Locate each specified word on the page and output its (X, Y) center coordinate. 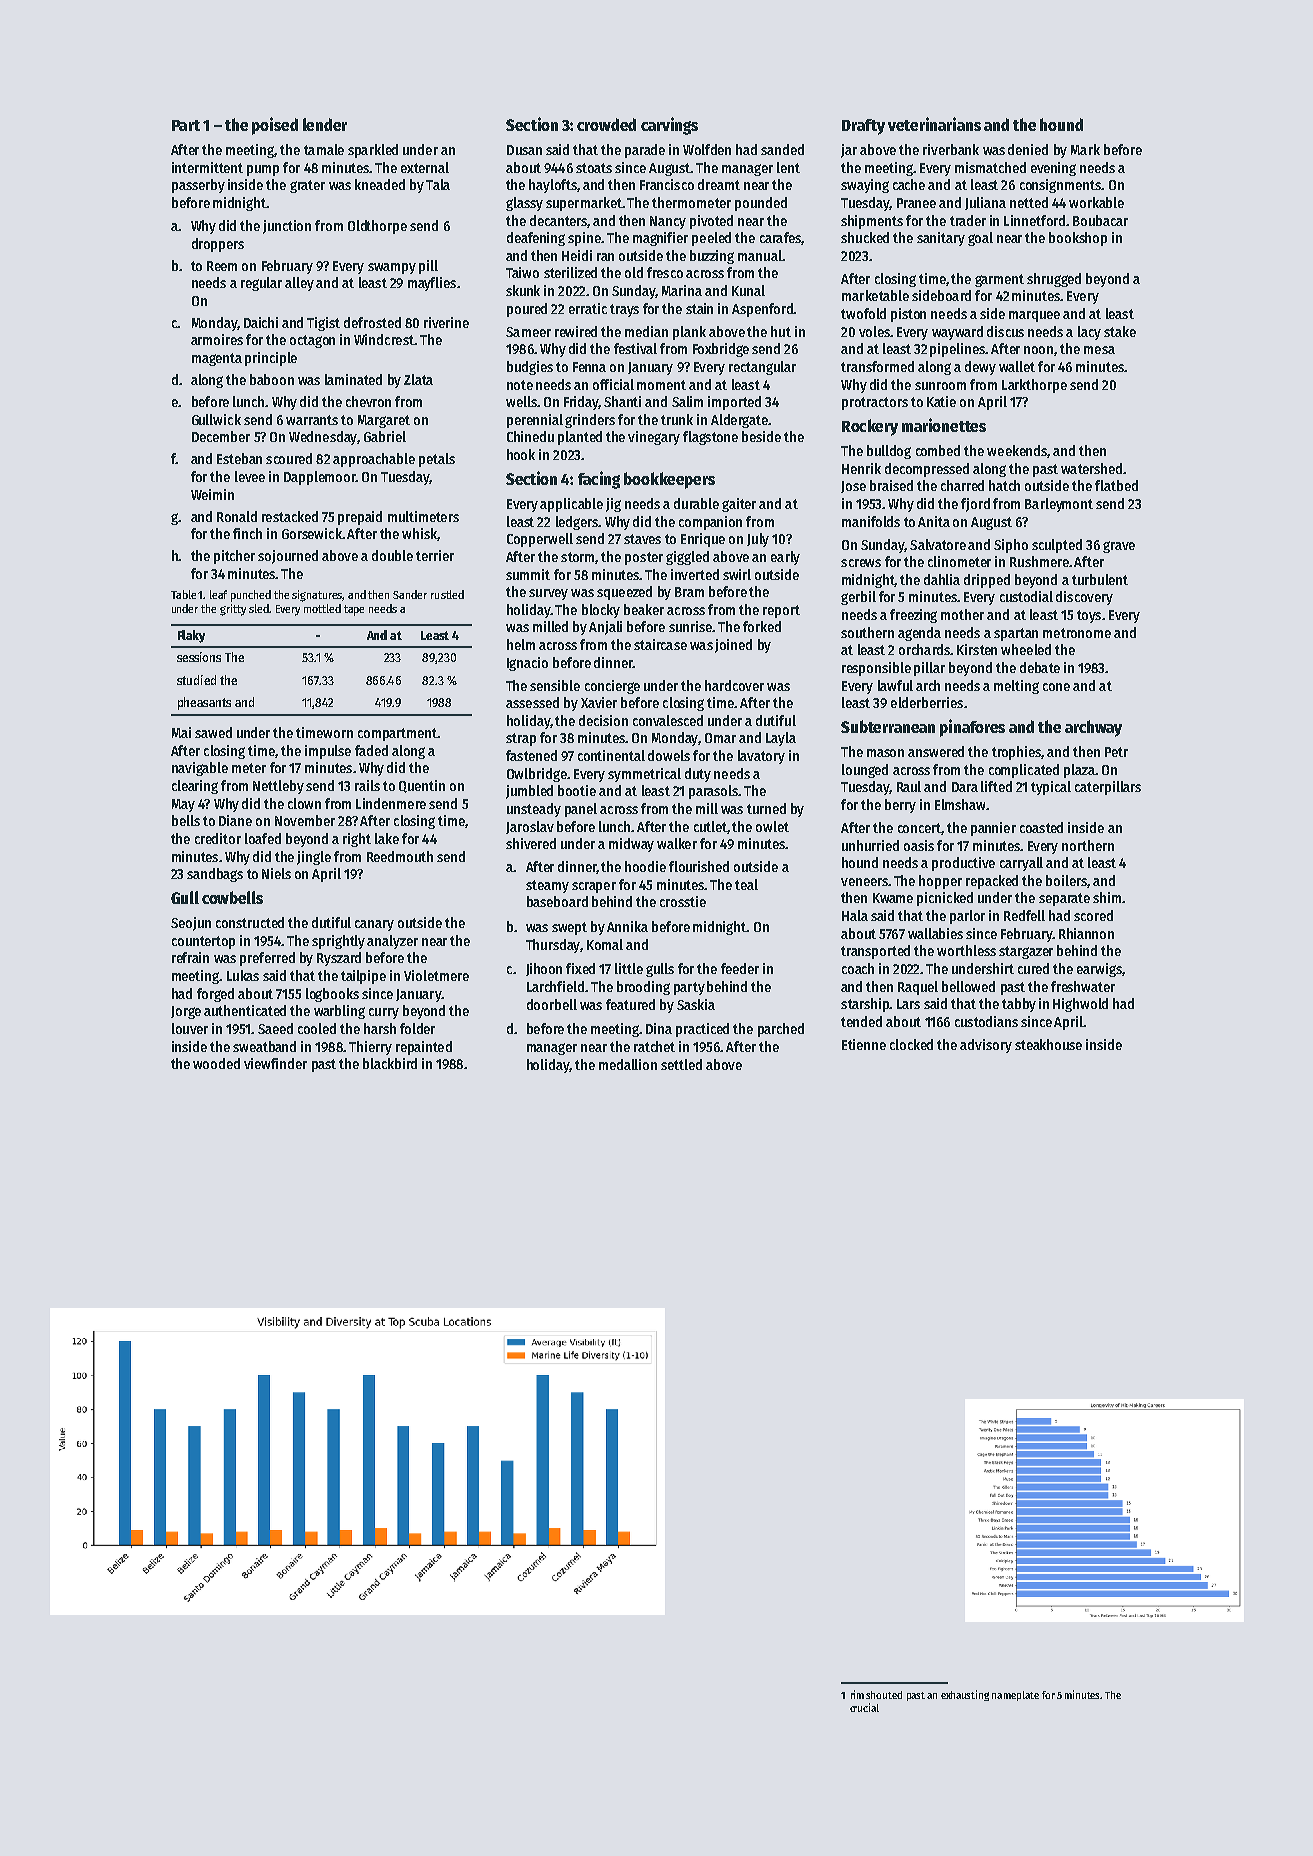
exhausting (965, 1695)
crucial (864, 1707)
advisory (986, 1046)
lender (325, 124)
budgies (530, 368)
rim (857, 1694)
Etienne (864, 1044)
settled (681, 1064)
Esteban (239, 458)
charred (962, 485)
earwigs (1099, 970)
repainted (424, 1048)
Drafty (863, 127)
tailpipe (363, 977)
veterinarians (934, 124)
